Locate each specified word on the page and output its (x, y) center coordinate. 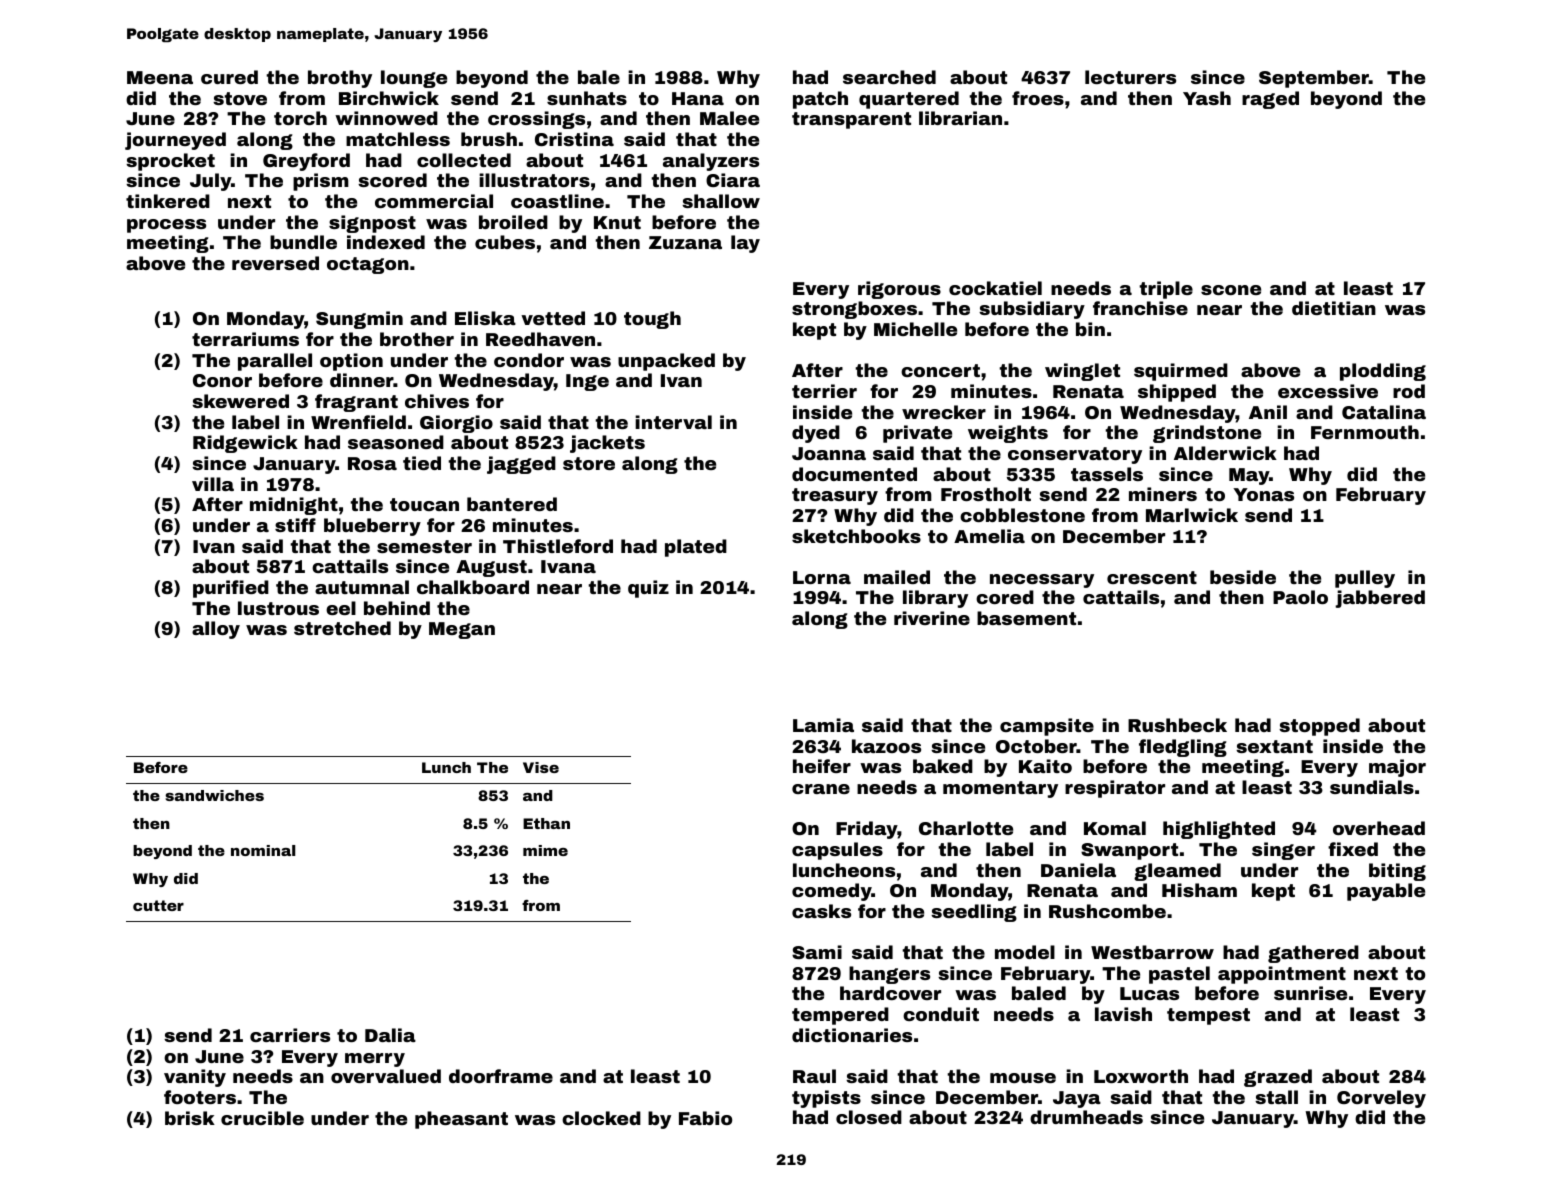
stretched (342, 628)
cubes (505, 242)
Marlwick (1192, 515)
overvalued (386, 1076)
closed (869, 1117)
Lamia (823, 725)
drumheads (1086, 1117)
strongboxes (854, 310)
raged (1270, 100)
